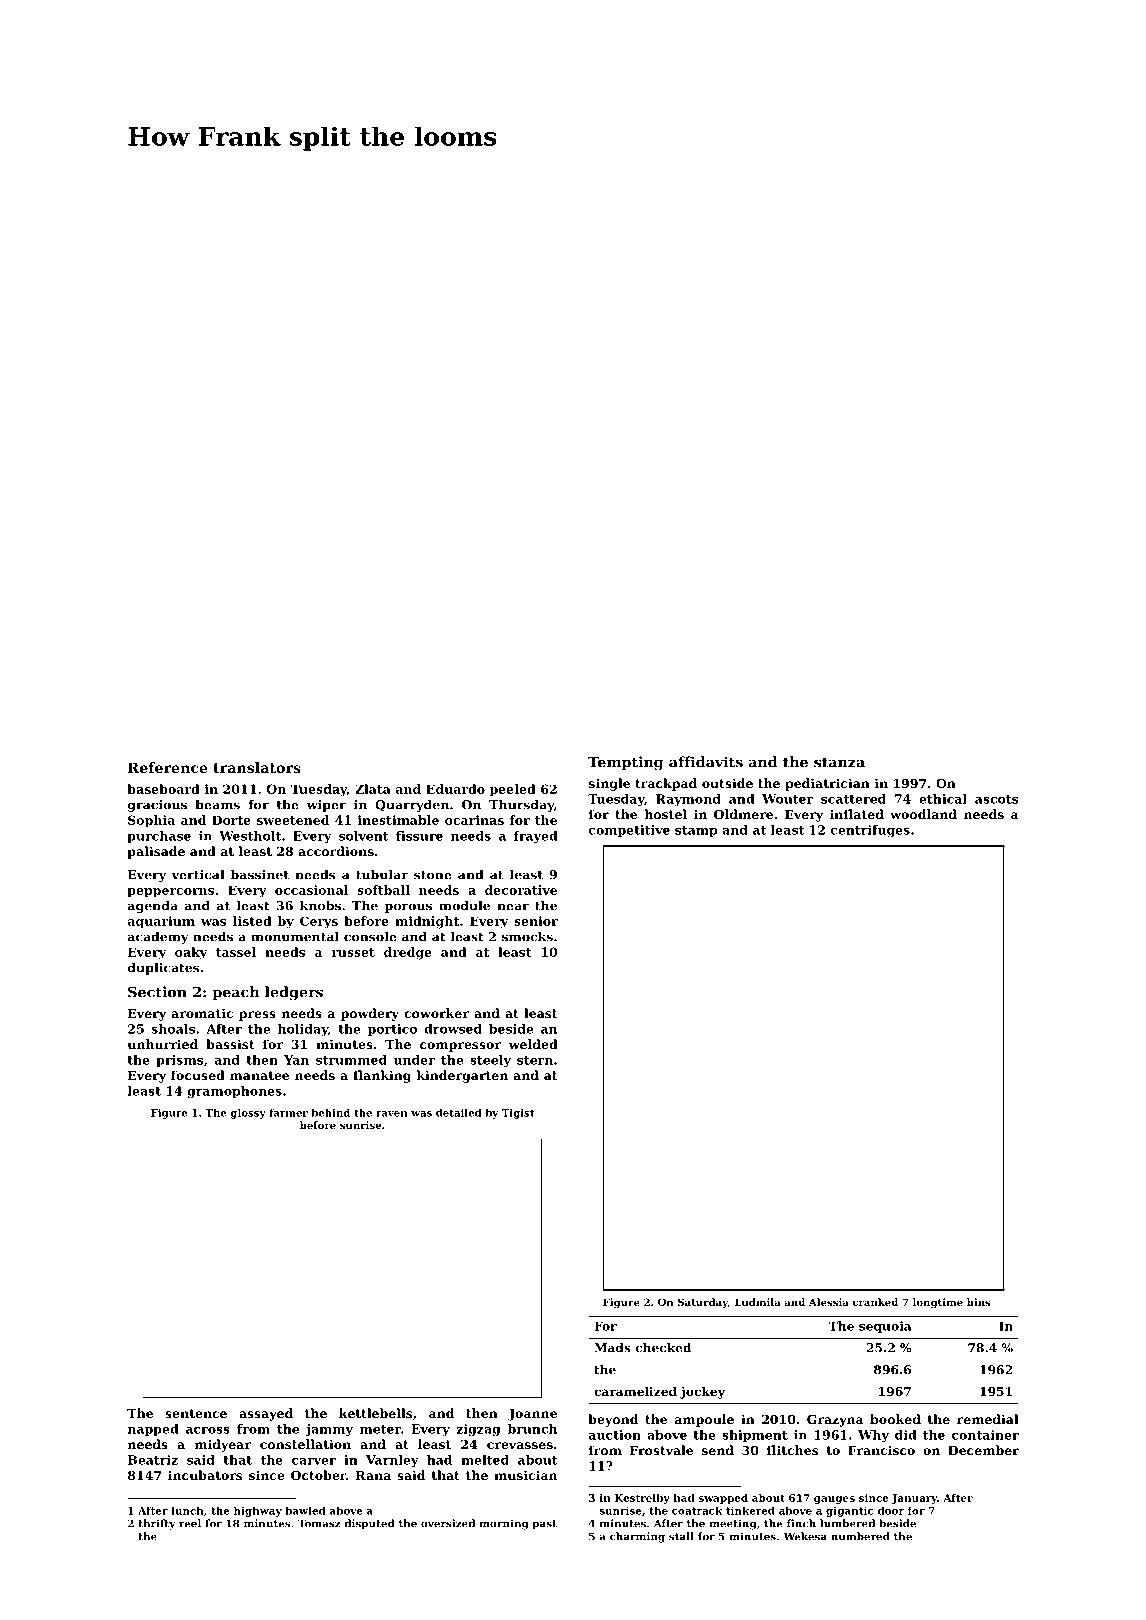 The height and width of the document is (1620, 1146). What do you see at coordinates (198, 1075) in the document?
I see `focused` at bounding box center [198, 1075].
